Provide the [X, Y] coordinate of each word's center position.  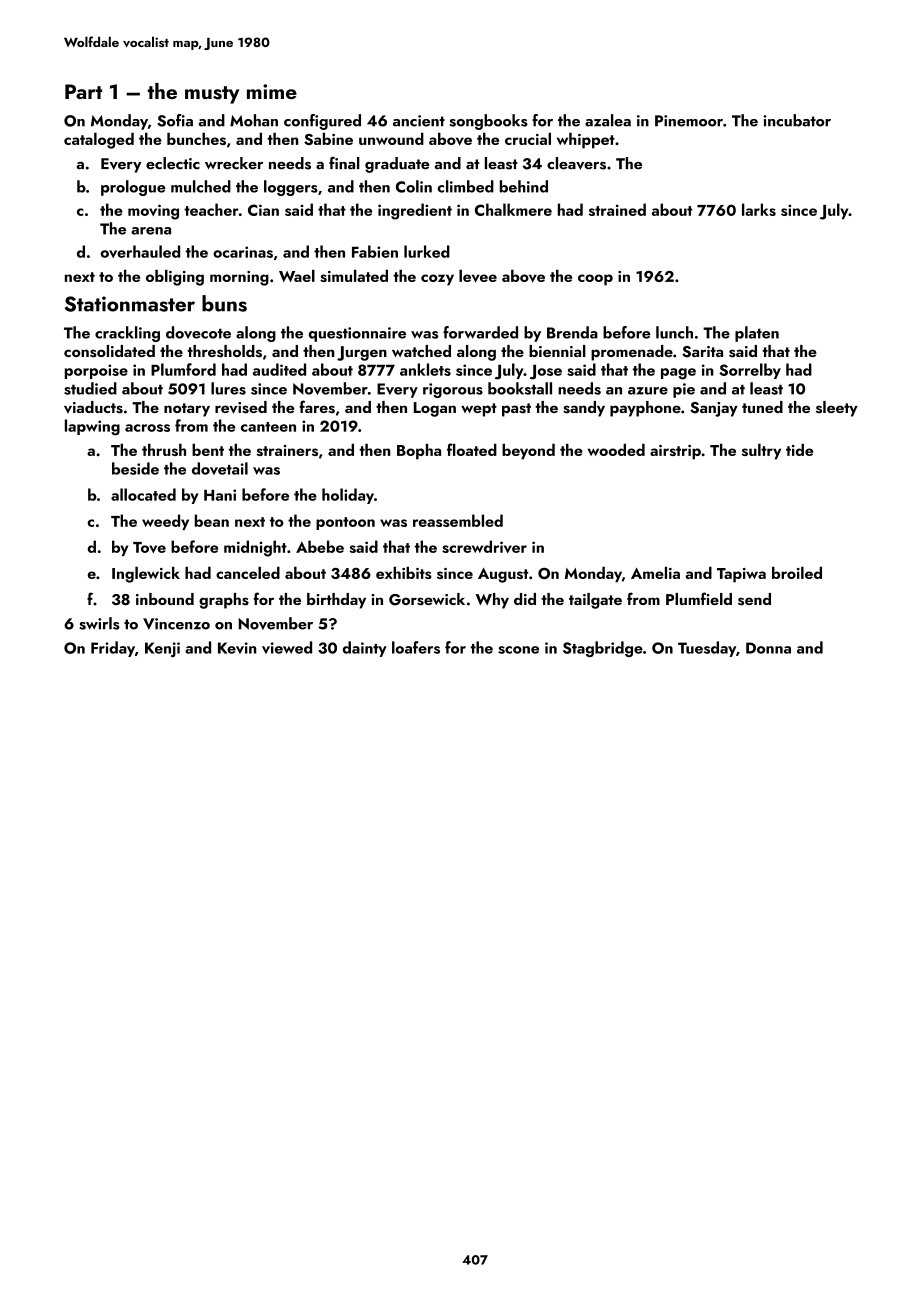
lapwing [92, 427]
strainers [287, 450]
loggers [291, 188]
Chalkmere [513, 209]
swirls [99, 623]
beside [135, 468]
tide [799, 450]
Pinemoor [689, 121]
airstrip [675, 452]
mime [272, 91]
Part [83, 91]
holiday [348, 496]
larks [759, 209]
